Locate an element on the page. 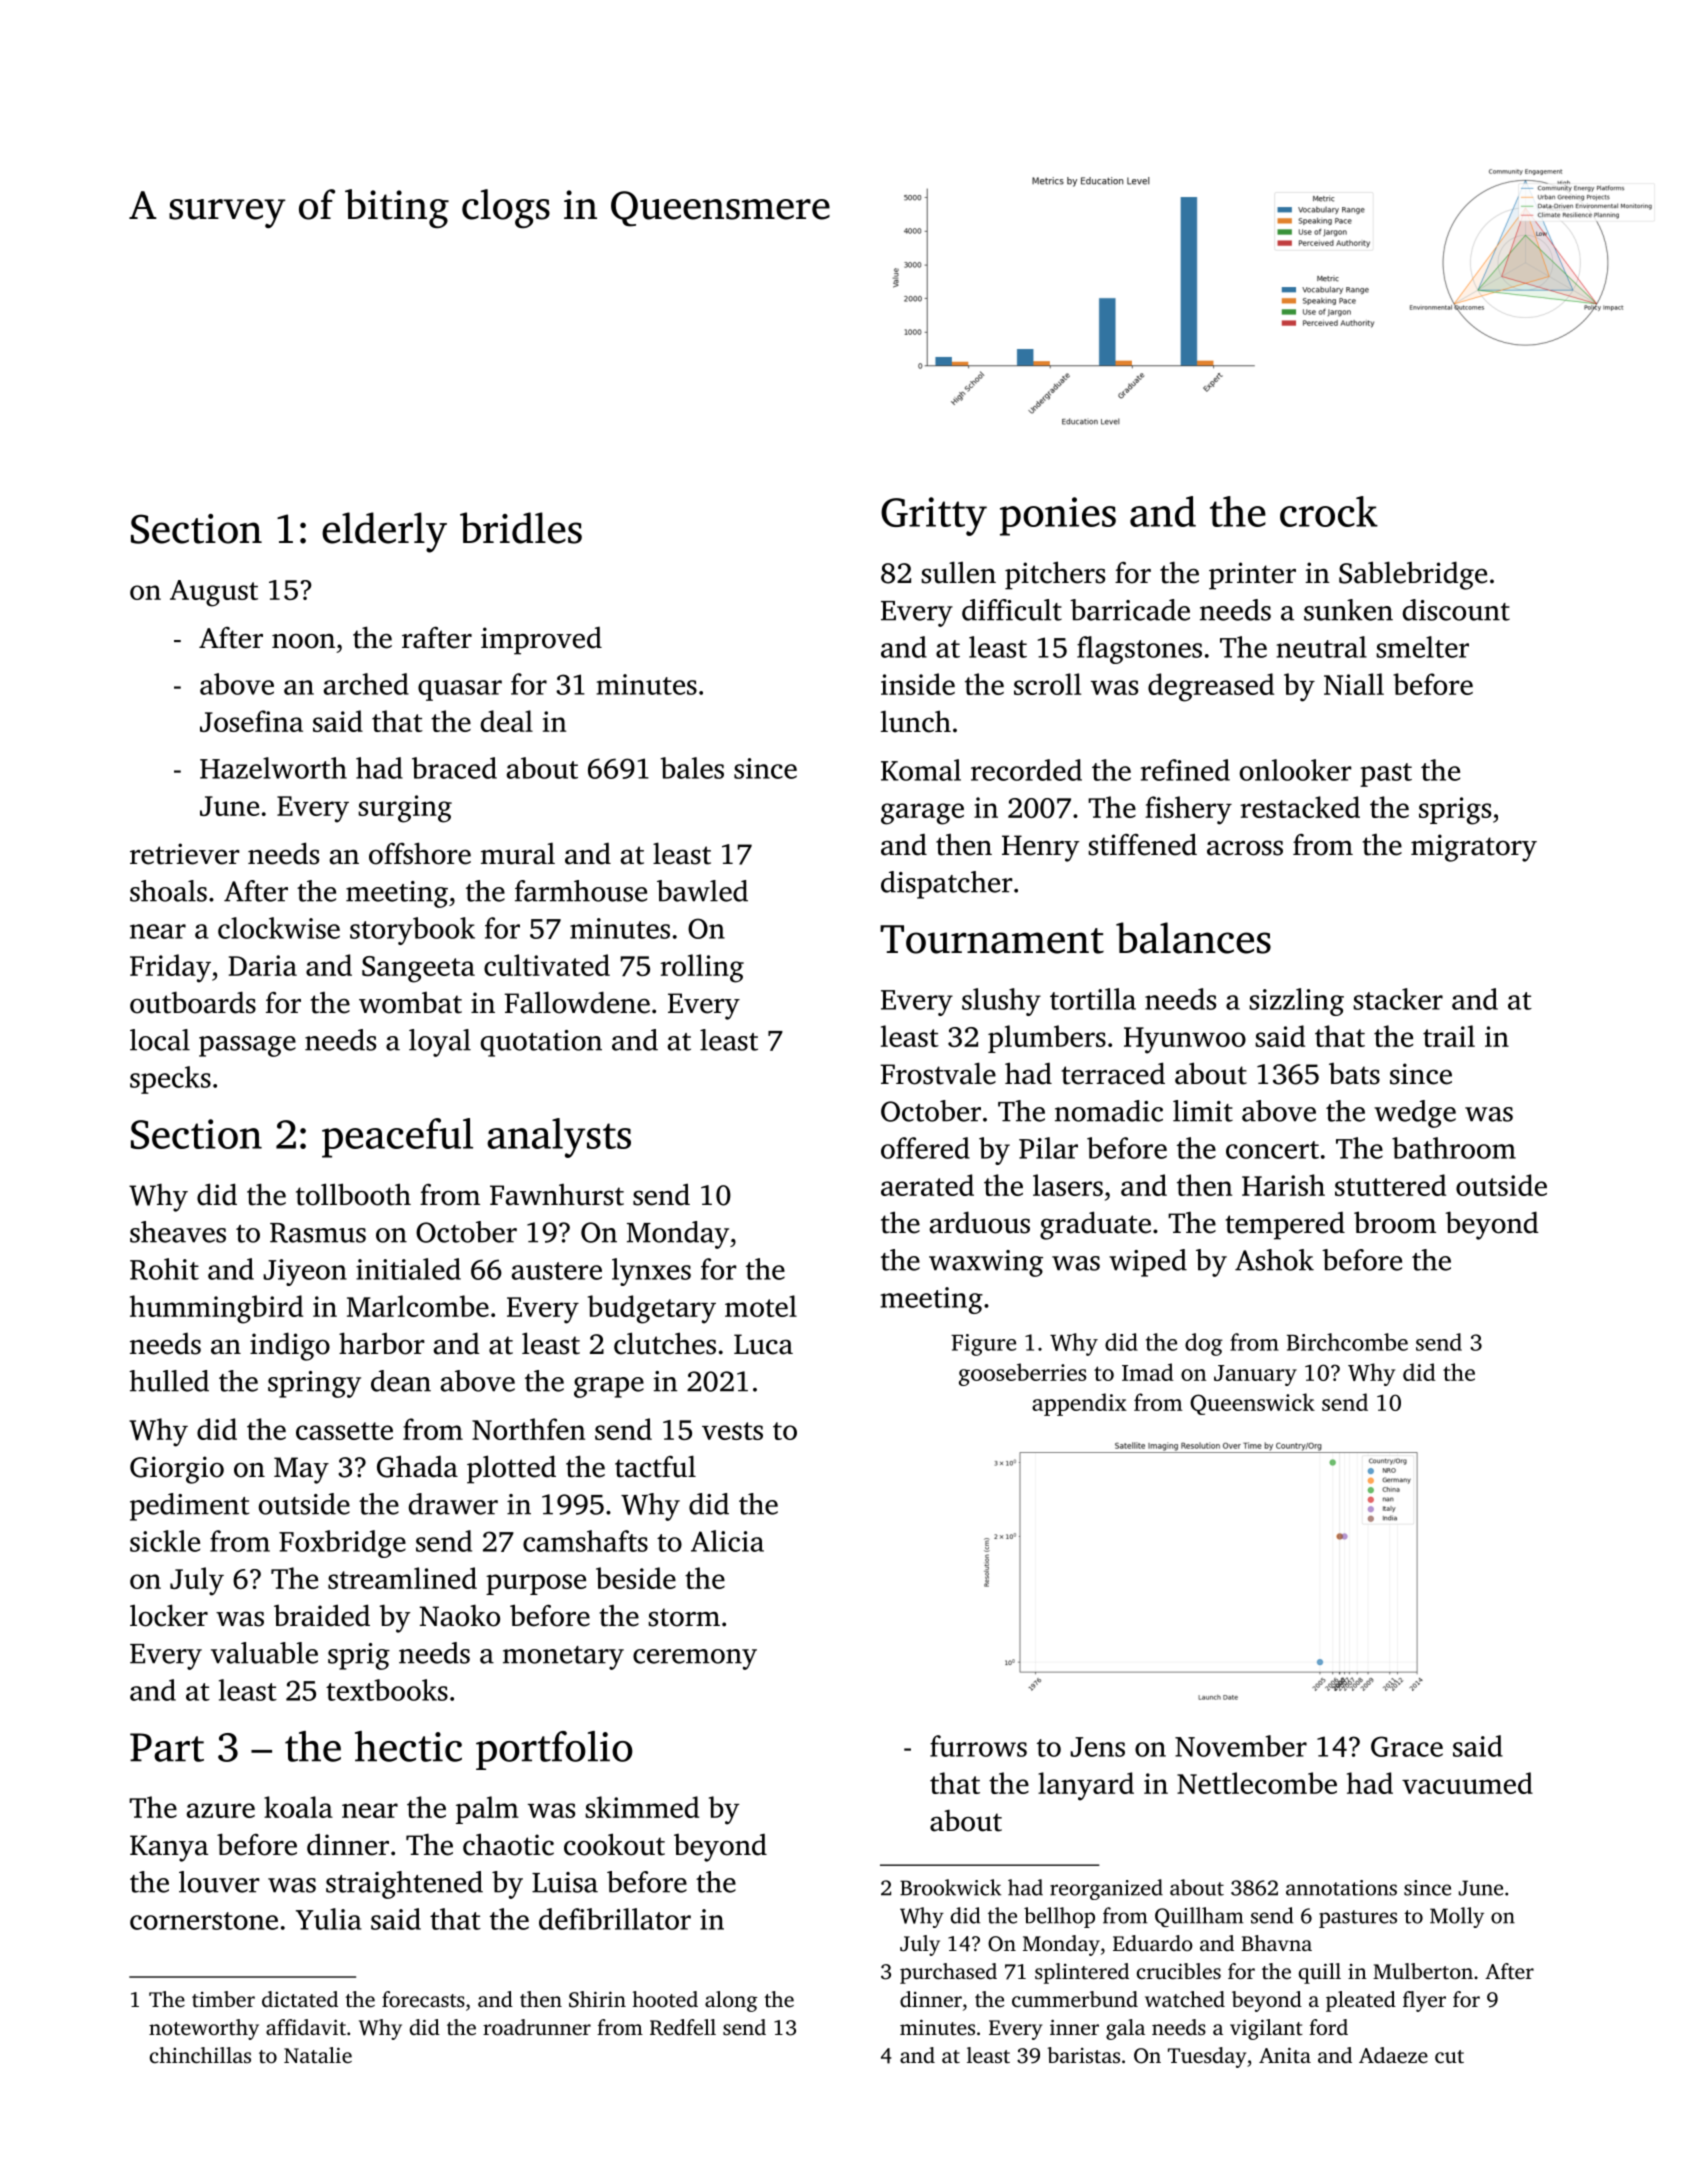 The height and width of the document is (2178, 1683). appendix is located at coordinates (1079, 1404).
